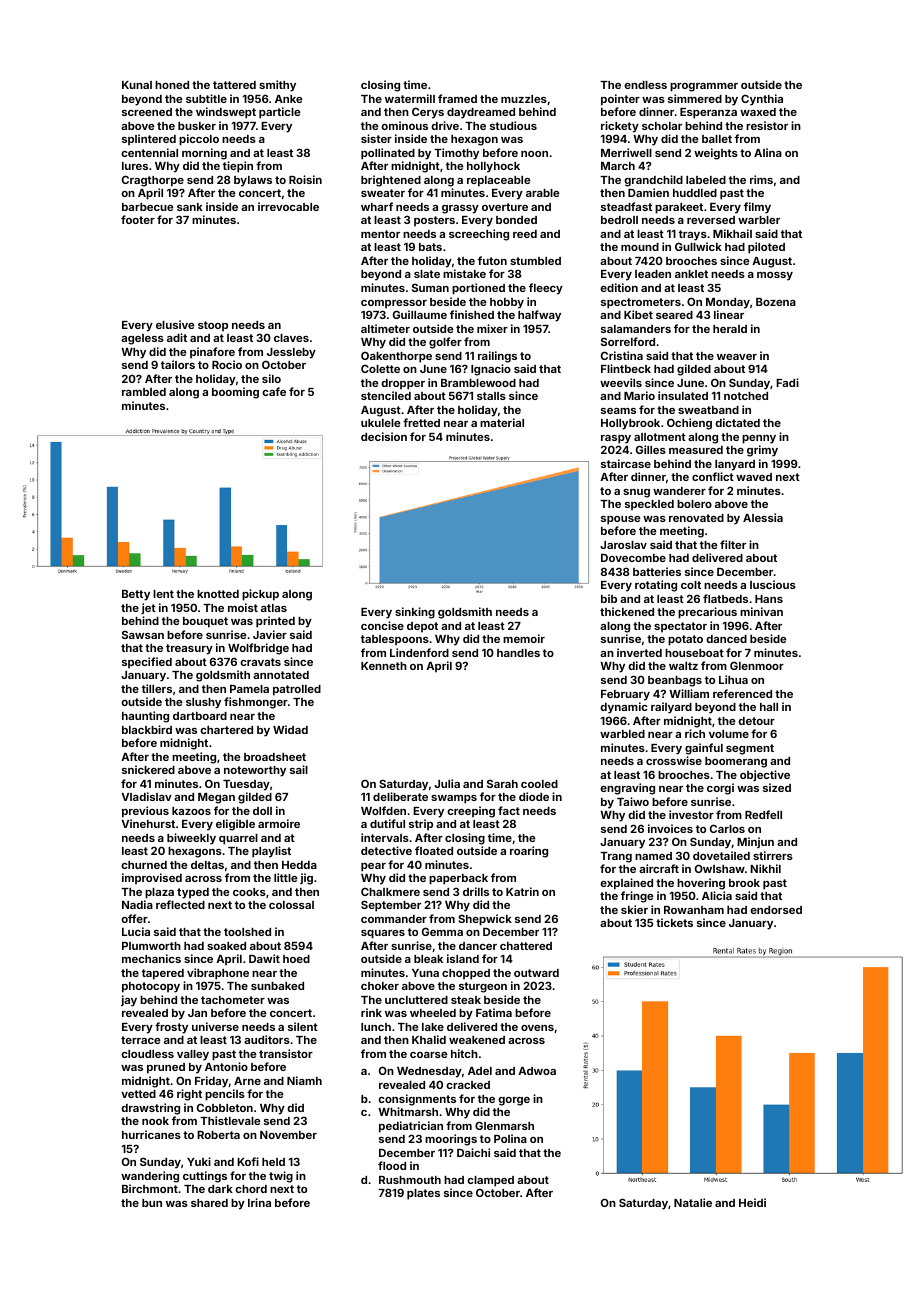 The width and height of the screenshot is (924, 1308). What do you see at coordinates (152, 1203) in the screenshot?
I see `bun` at bounding box center [152, 1203].
